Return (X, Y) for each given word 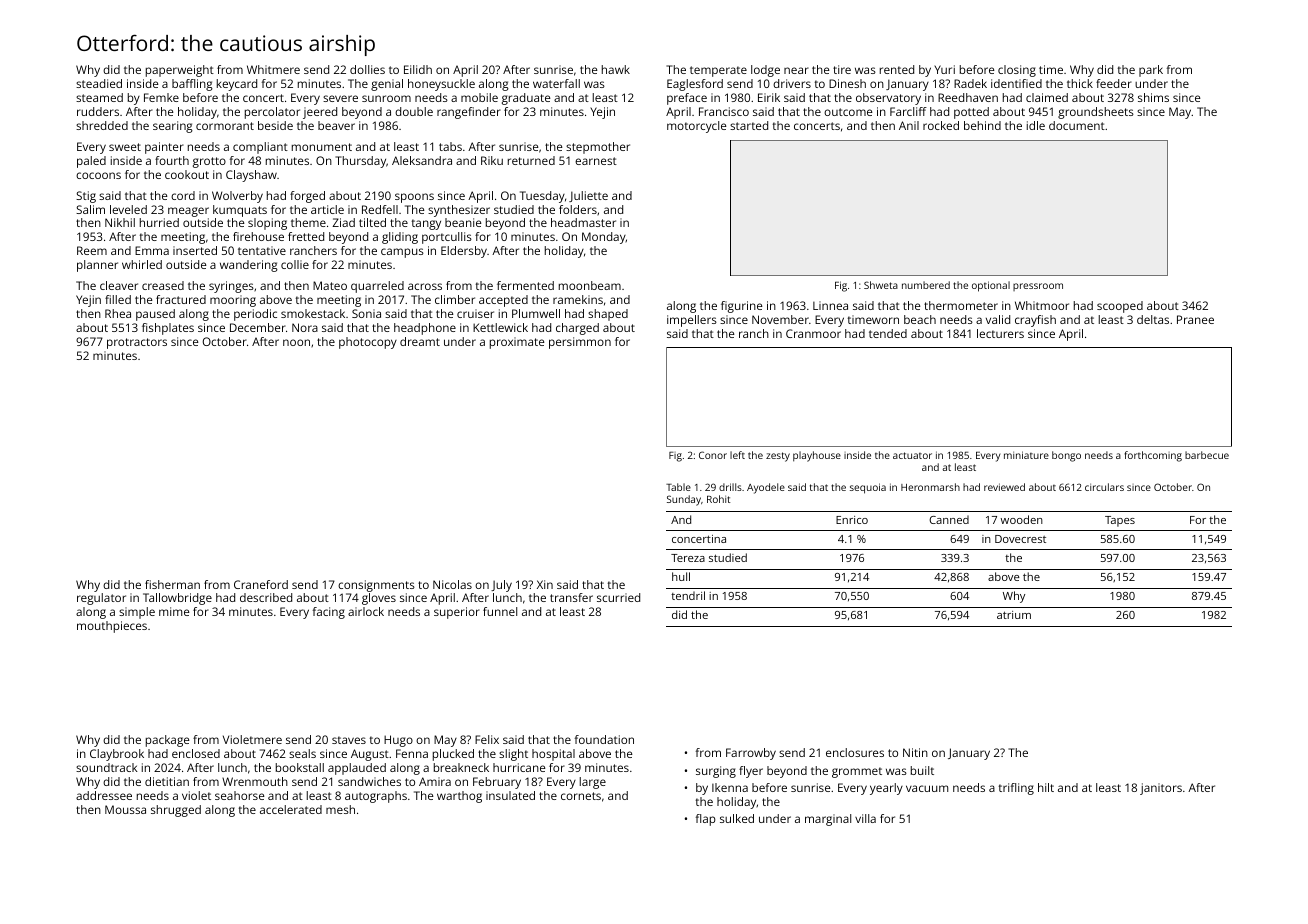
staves (349, 740)
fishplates (168, 329)
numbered (926, 285)
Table (678, 487)
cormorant (225, 126)
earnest (596, 161)
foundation (604, 739)
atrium (1014, 615)
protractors (137, 343)
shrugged (176, 811)
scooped (1120, 307)
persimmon (580, 343)
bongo (1066, 456)
